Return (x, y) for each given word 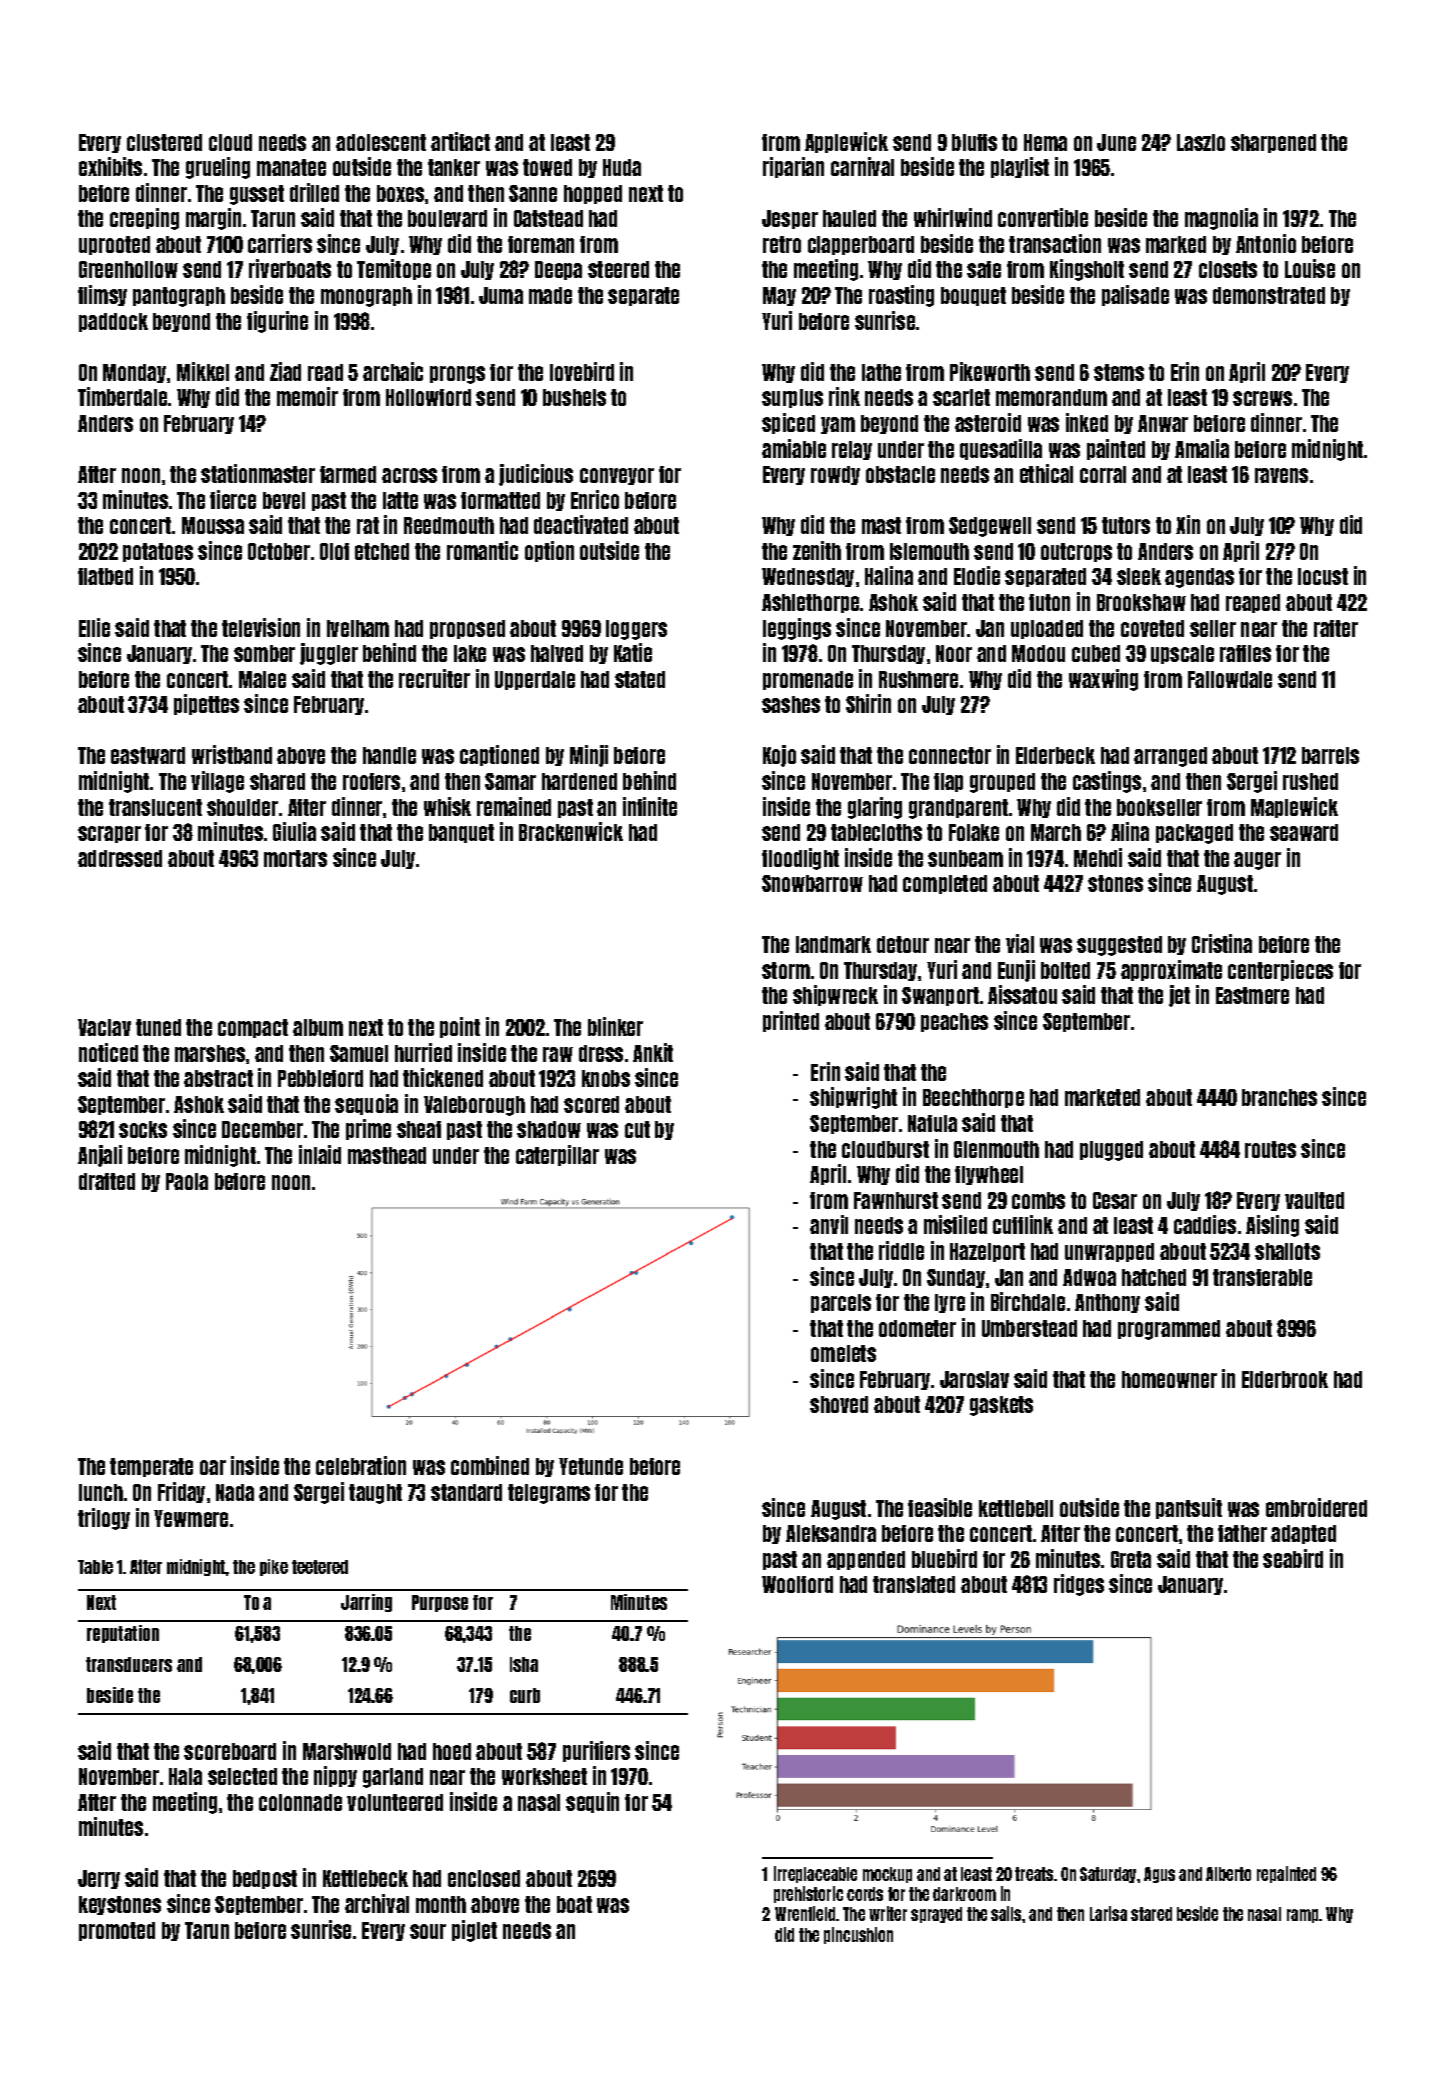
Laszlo (1201, 142)
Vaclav (104, 1027)
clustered (164, 142)
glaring (875, 808)
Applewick (846, 142)
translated (914, 1584)
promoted (117, 1931)
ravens (1281, 475)
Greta (1131, 1559)
